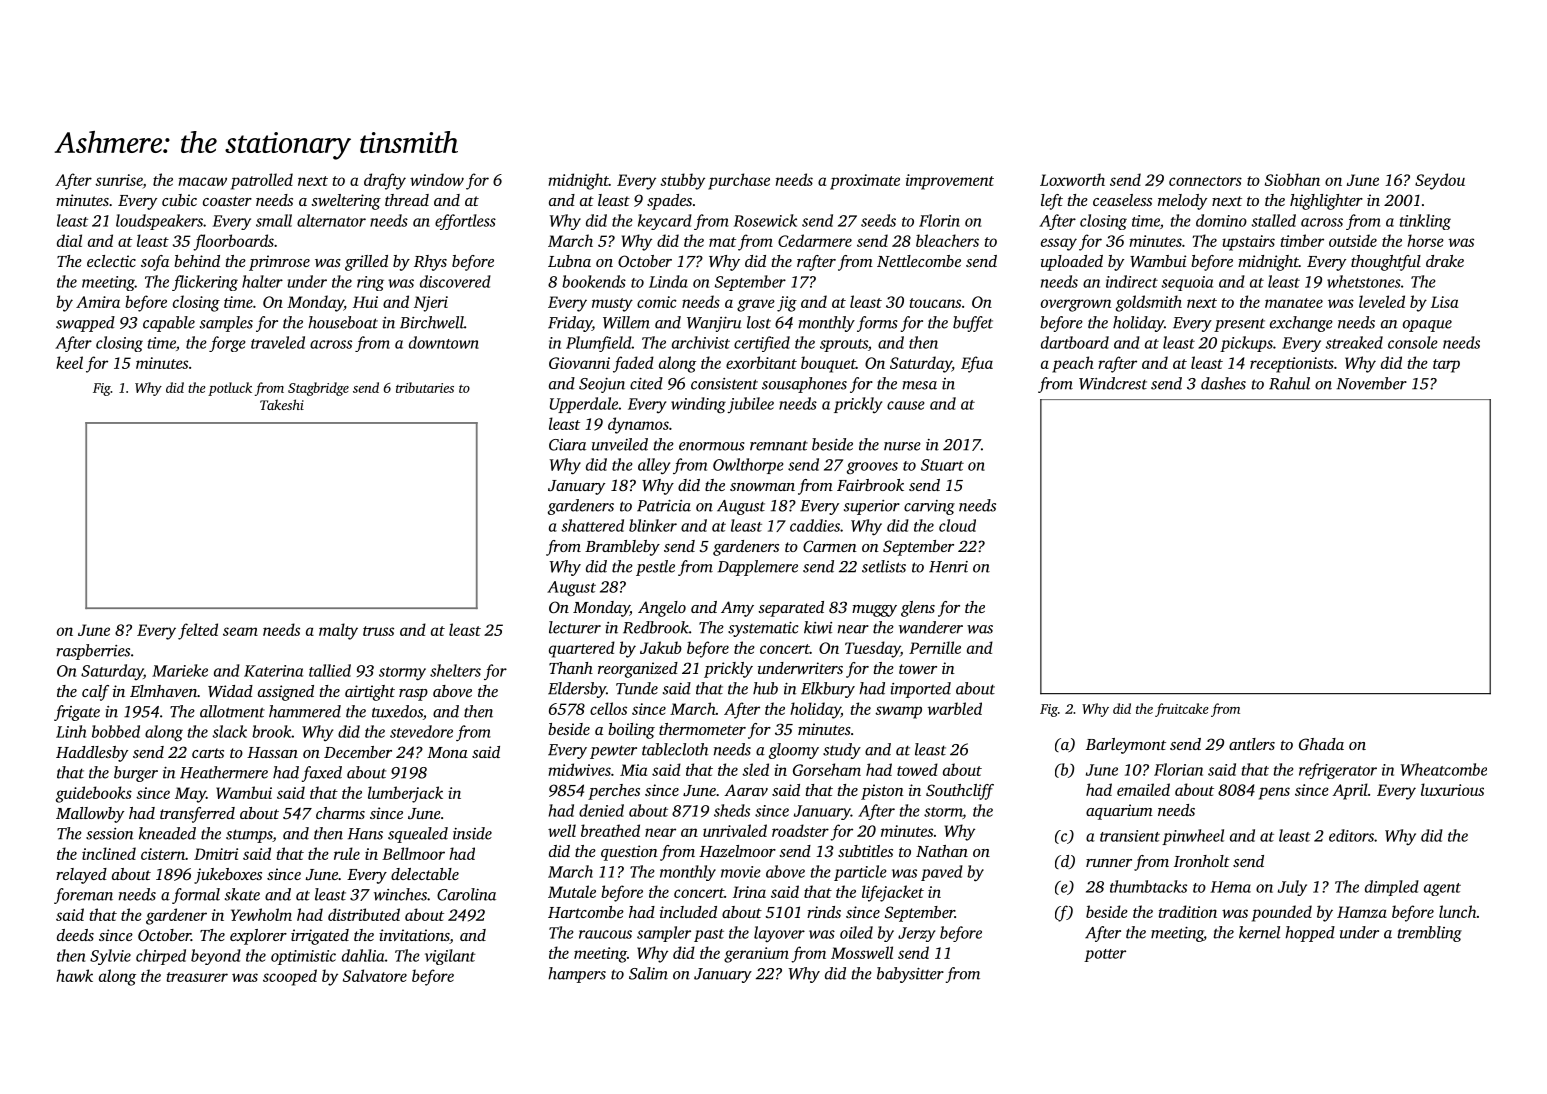 This screenshot has height=1094, width=1547. What do you see at coordinates (228, 876) in the screenshot?
I see `jukeboxes` at bounding box center [228, 876].
